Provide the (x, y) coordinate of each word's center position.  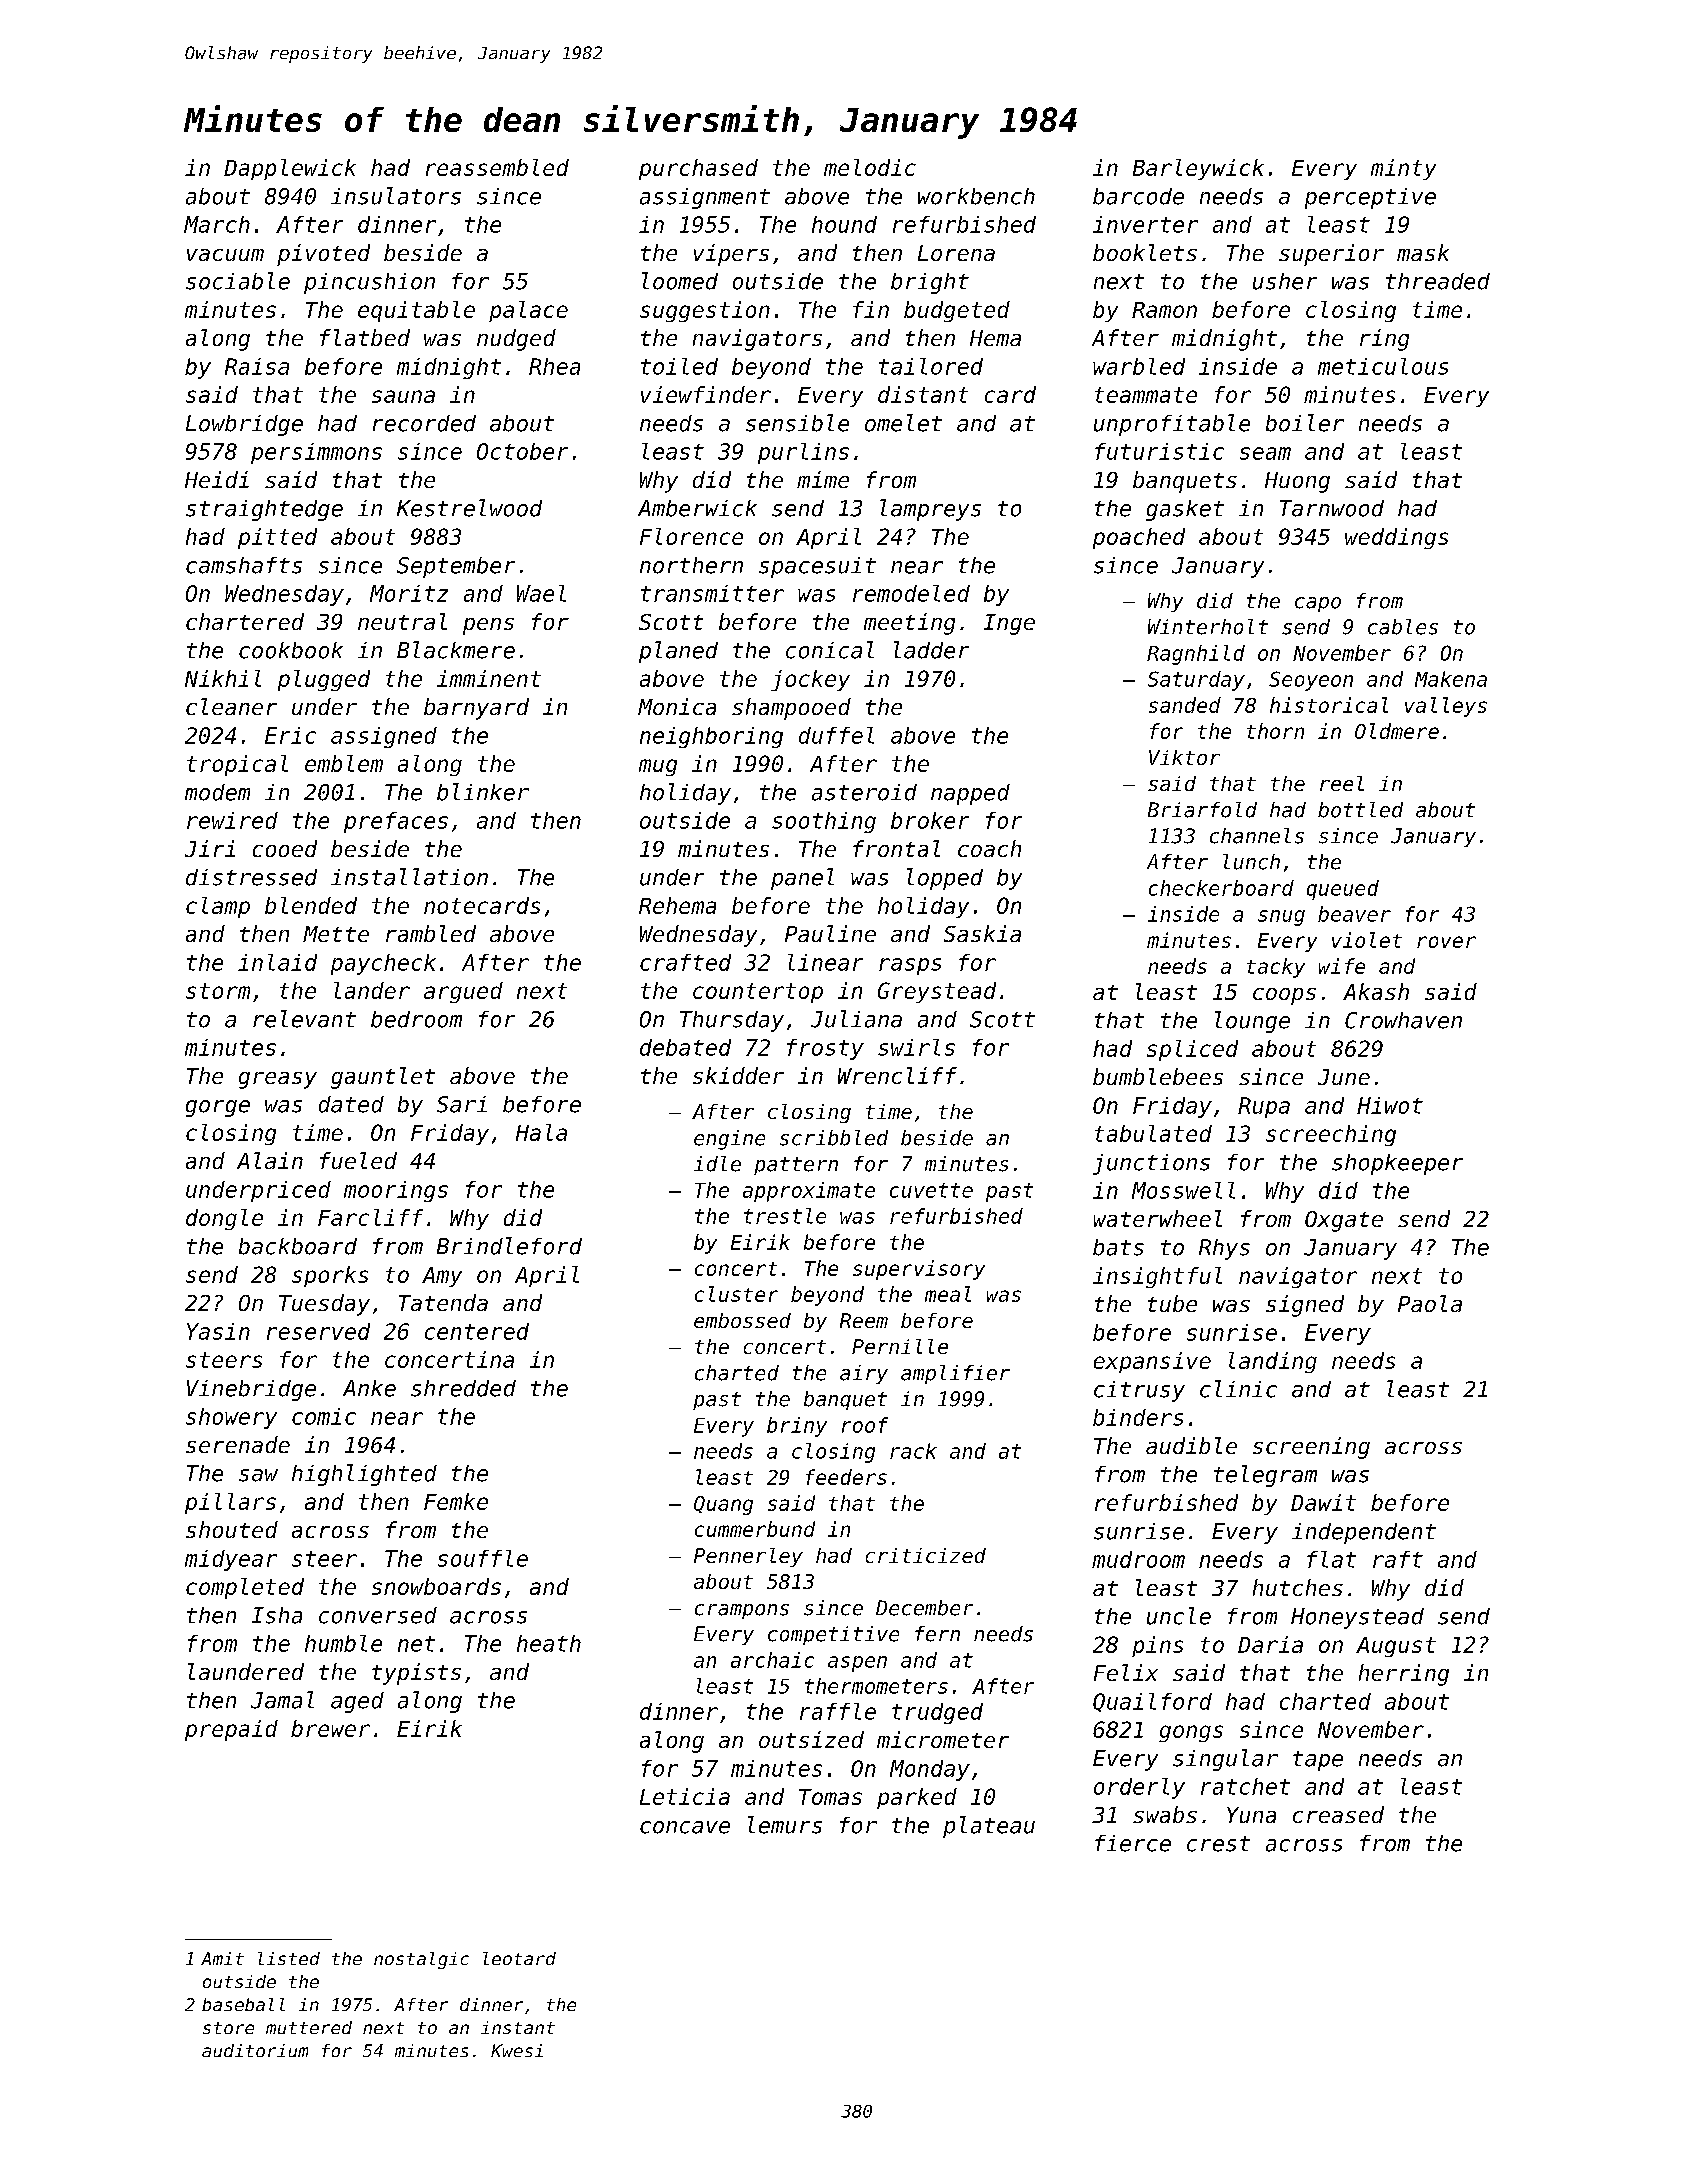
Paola (1430, 1303)
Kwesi (517, 2050)
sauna (403, 396)
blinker (483, 792)
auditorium (255, 2050)
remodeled (911, 593)
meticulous (1383, 366)
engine (729, 1140)
